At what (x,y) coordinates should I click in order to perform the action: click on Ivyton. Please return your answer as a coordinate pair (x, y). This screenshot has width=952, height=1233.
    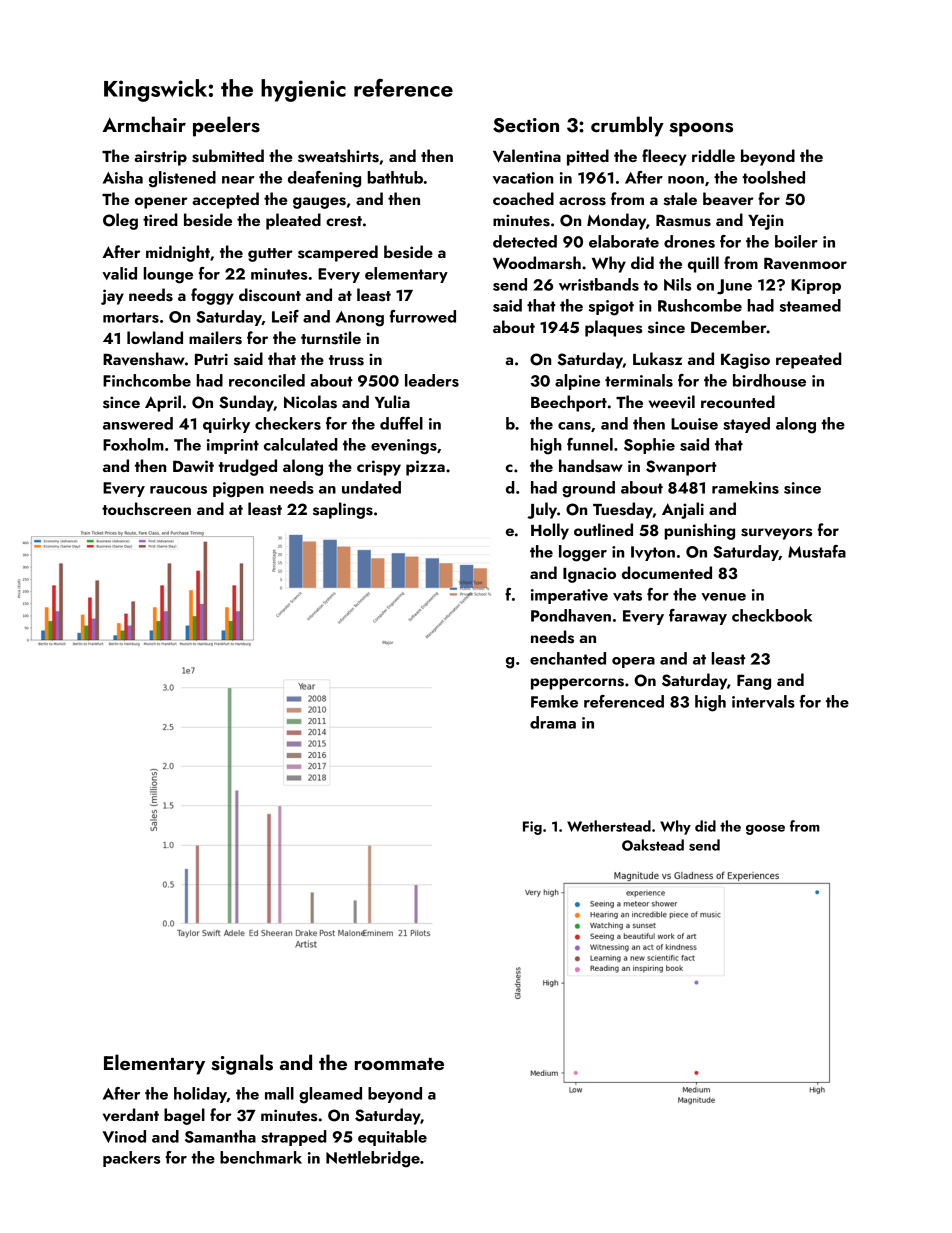
    Looking at the image, I should click on (653, 553).
